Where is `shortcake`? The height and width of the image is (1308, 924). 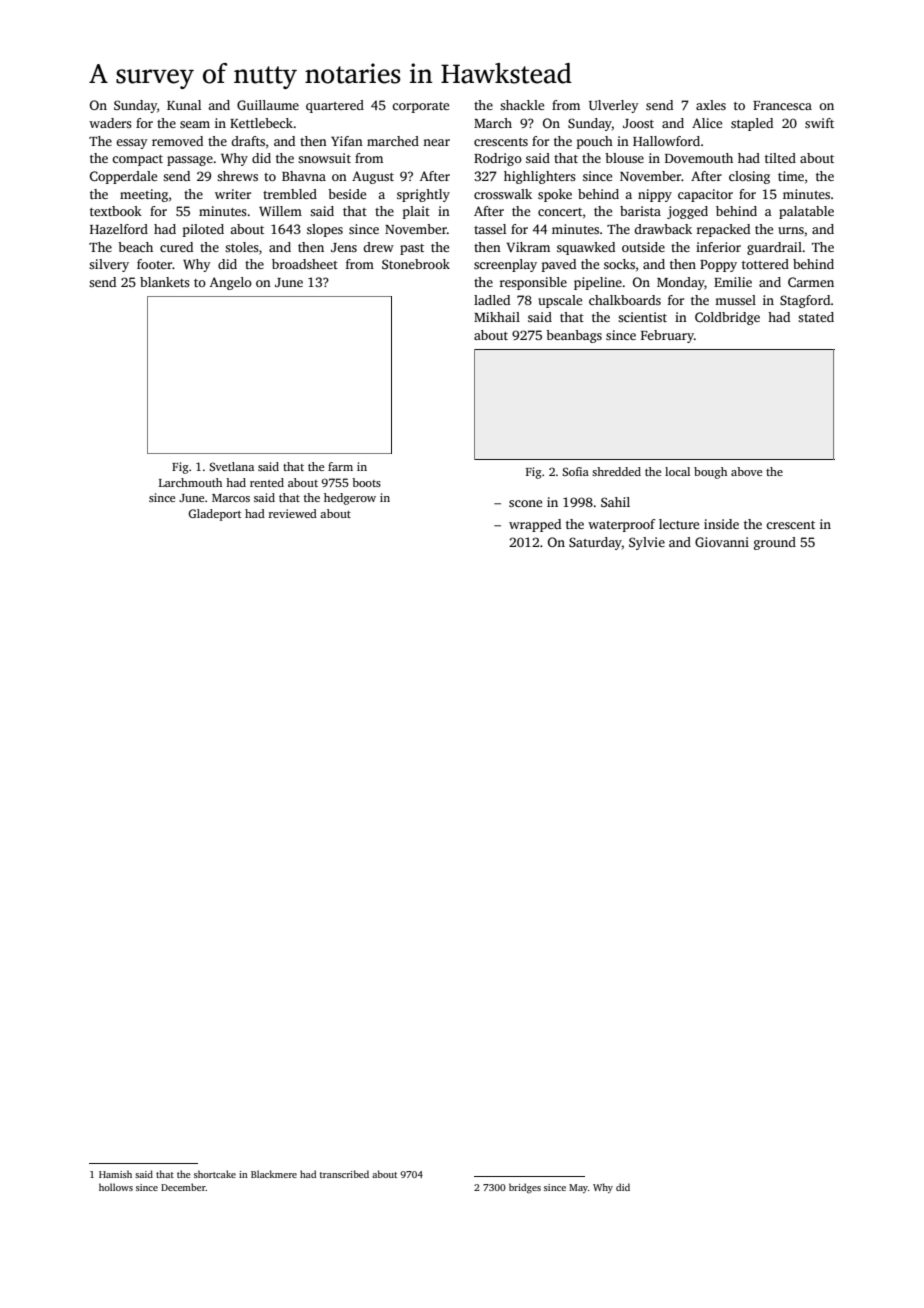
shortcake is located at coordinates (215, 1174).
